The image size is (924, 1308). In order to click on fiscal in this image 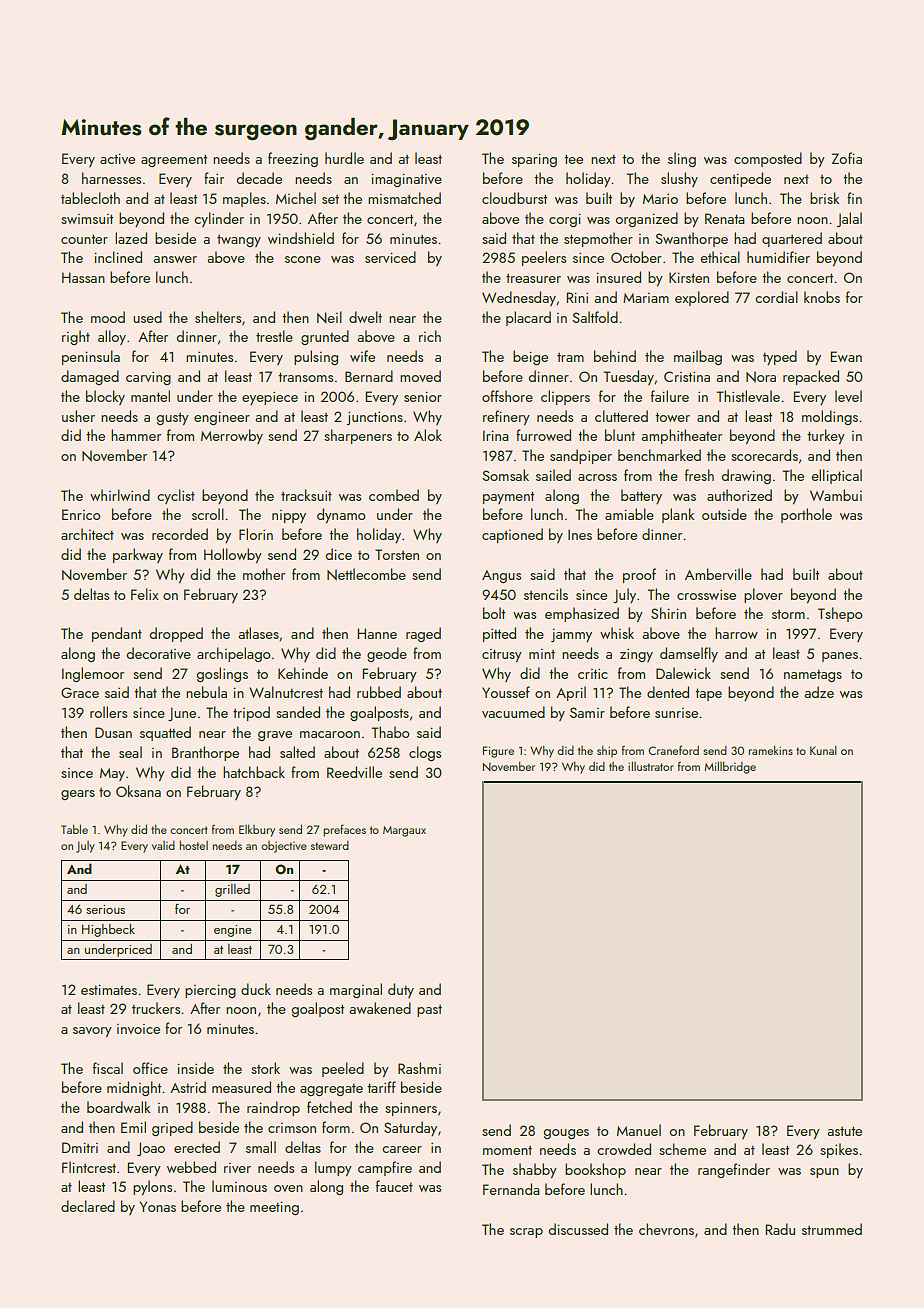, I will do `click(108, 1068)`.
